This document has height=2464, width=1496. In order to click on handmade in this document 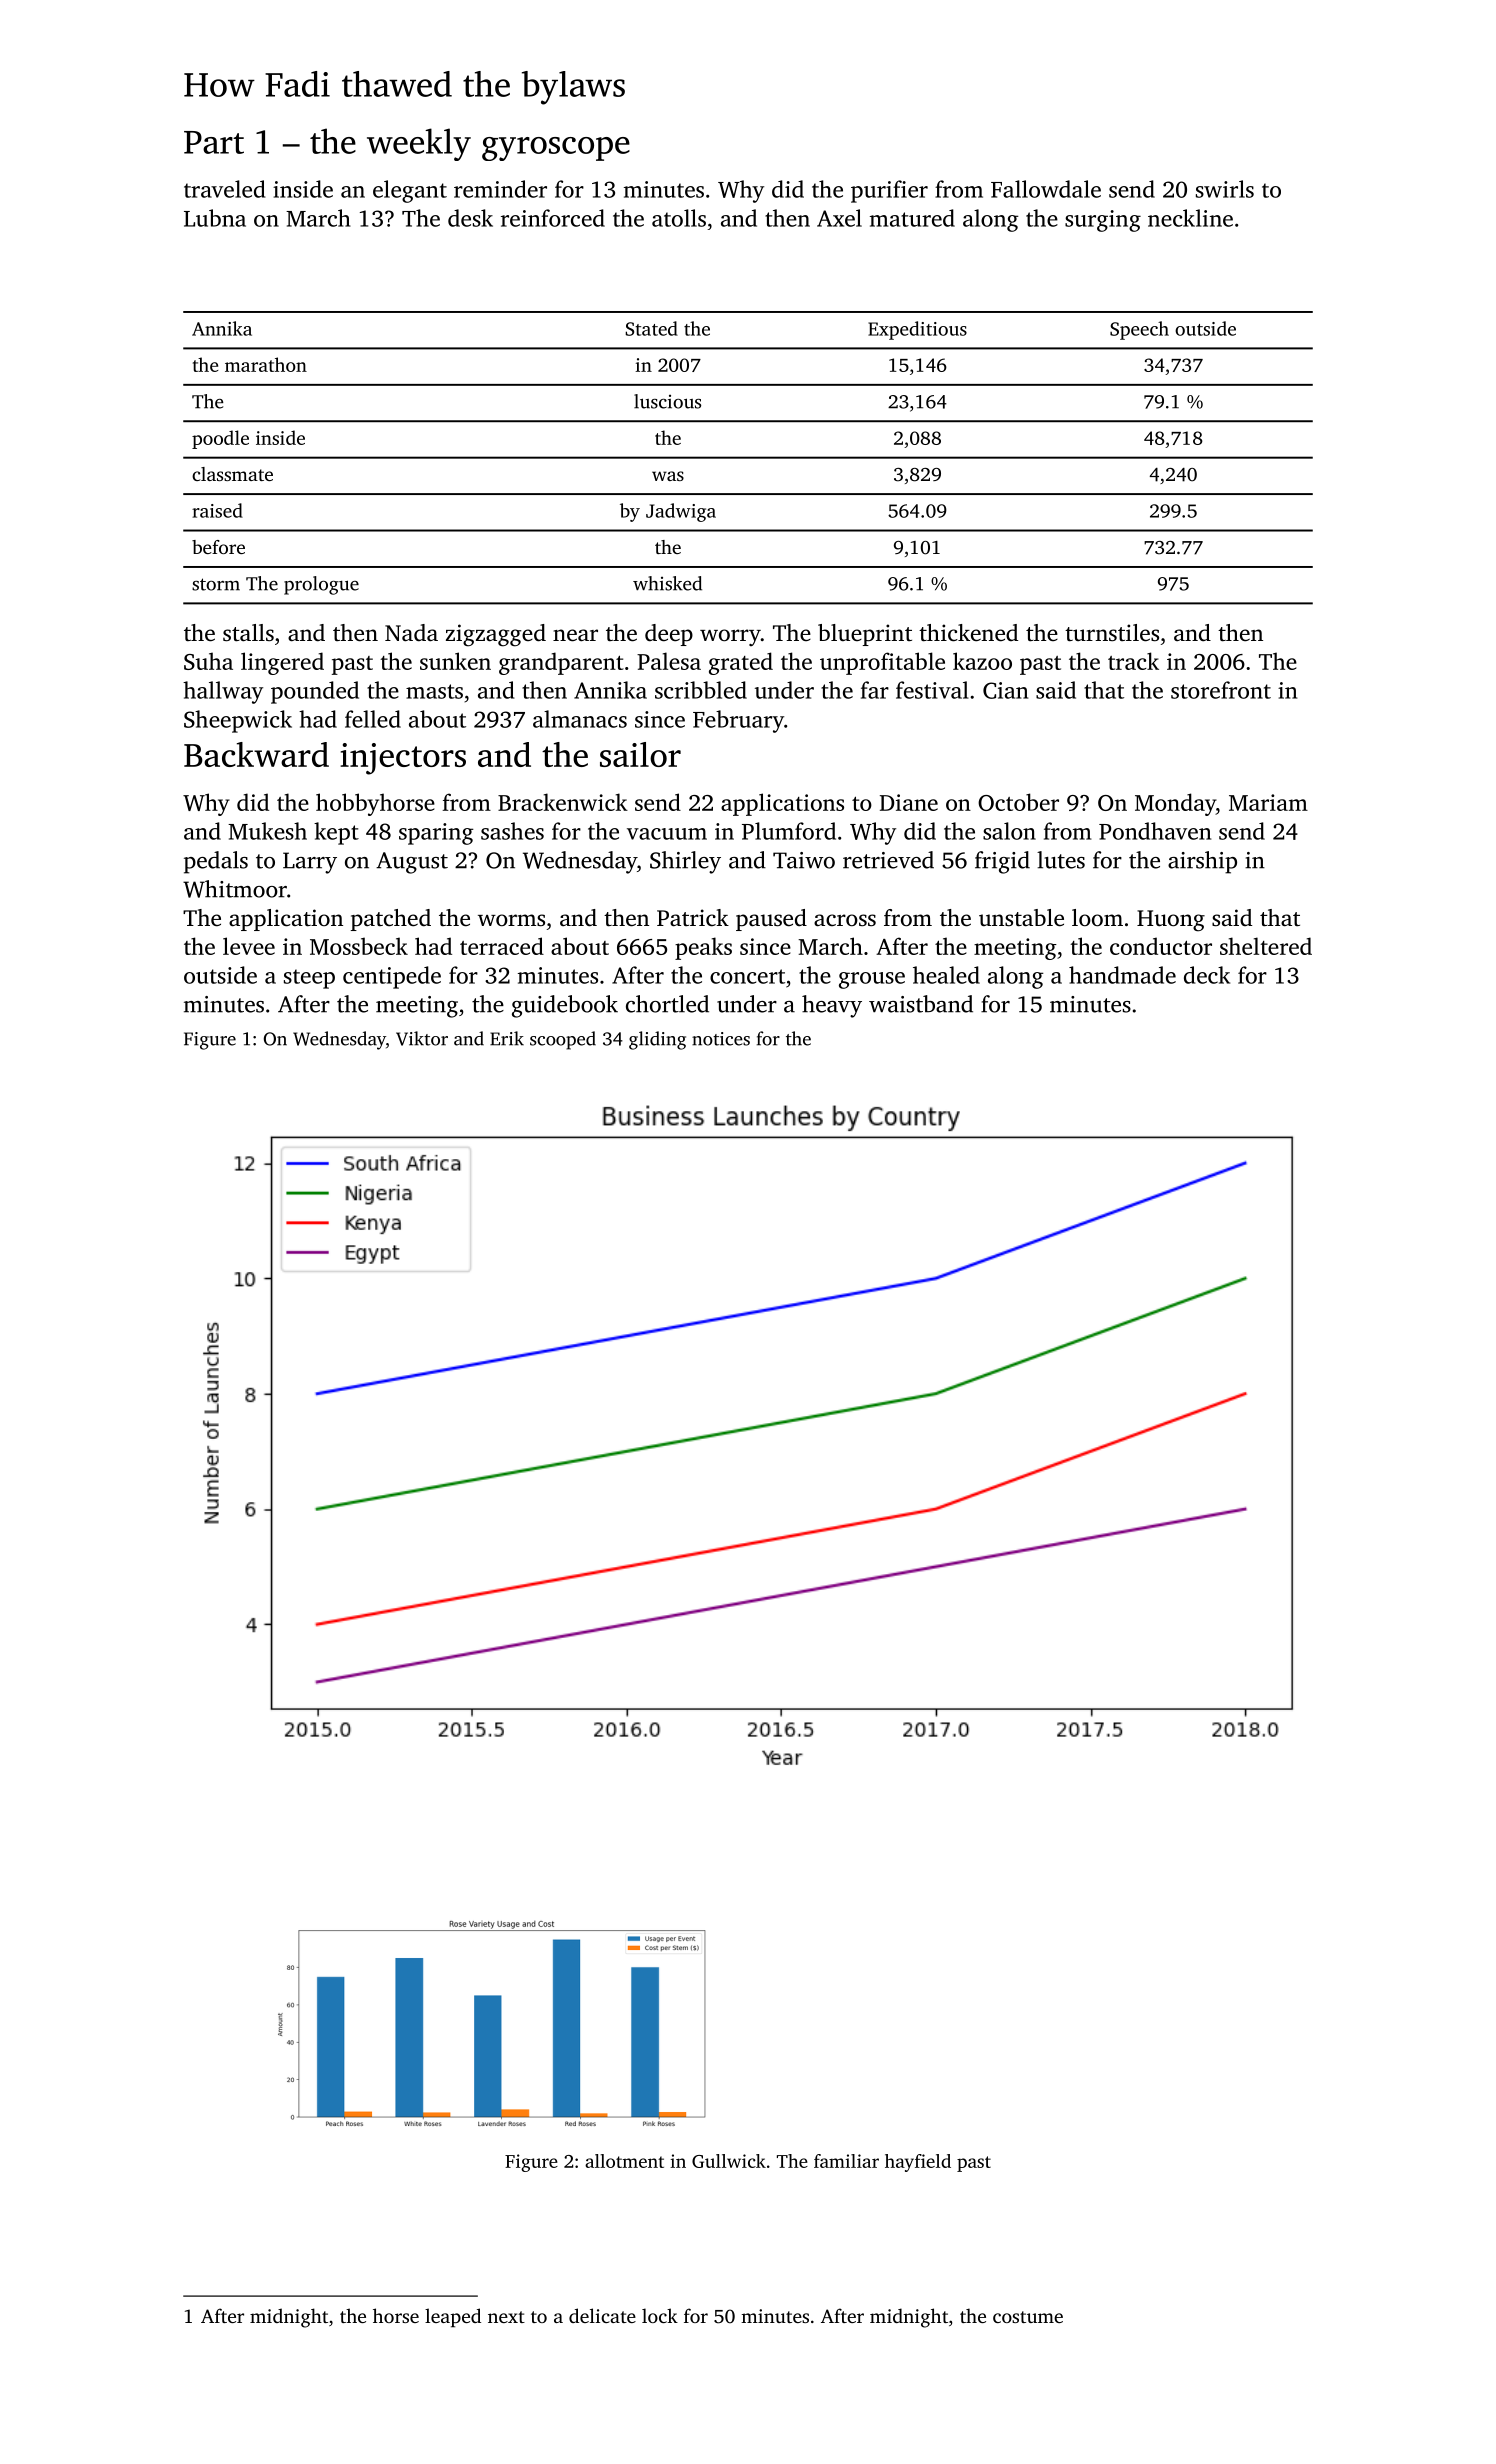, I will do `click(1122, 975)`.
